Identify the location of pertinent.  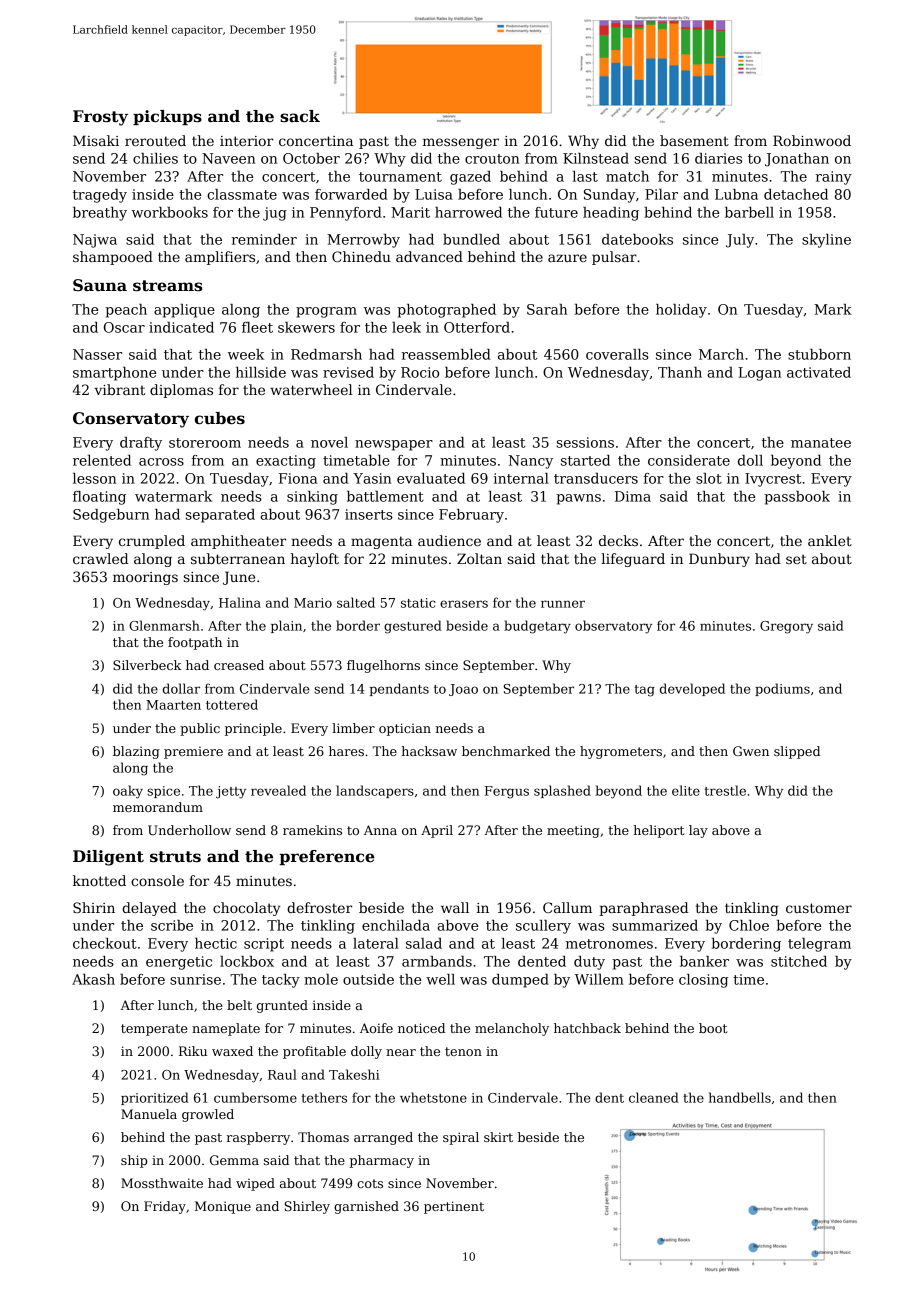
(454, 1207).
